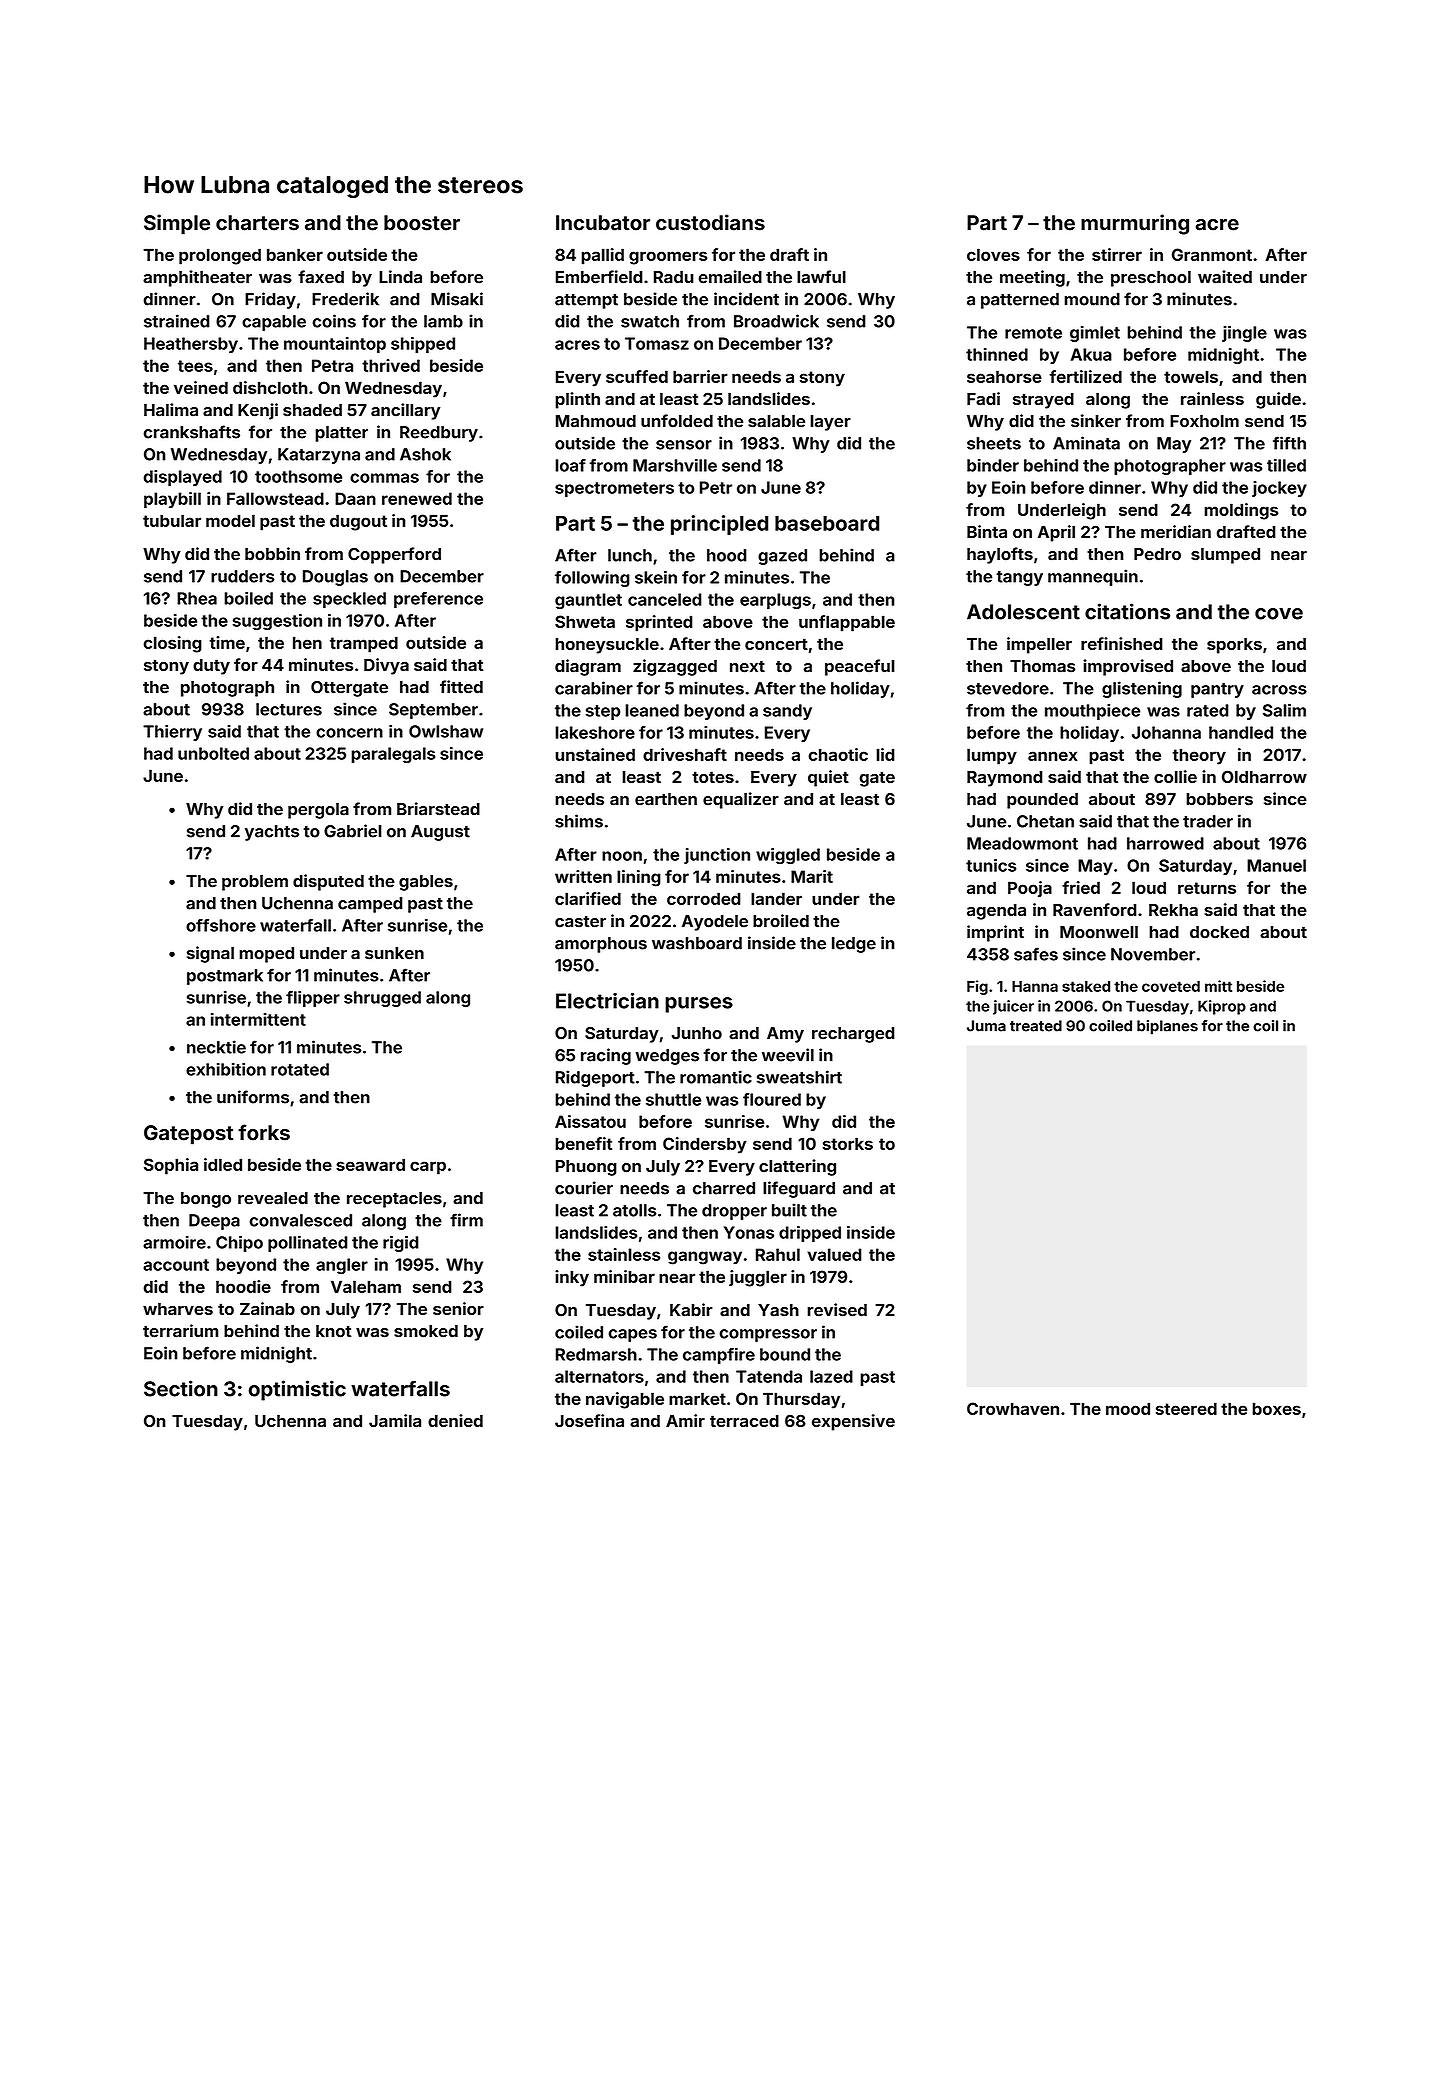 The width and height of the image is (1450, 2100). Describe the element at coordinates (1219, 932) in the image. I see `docked` at that location.
